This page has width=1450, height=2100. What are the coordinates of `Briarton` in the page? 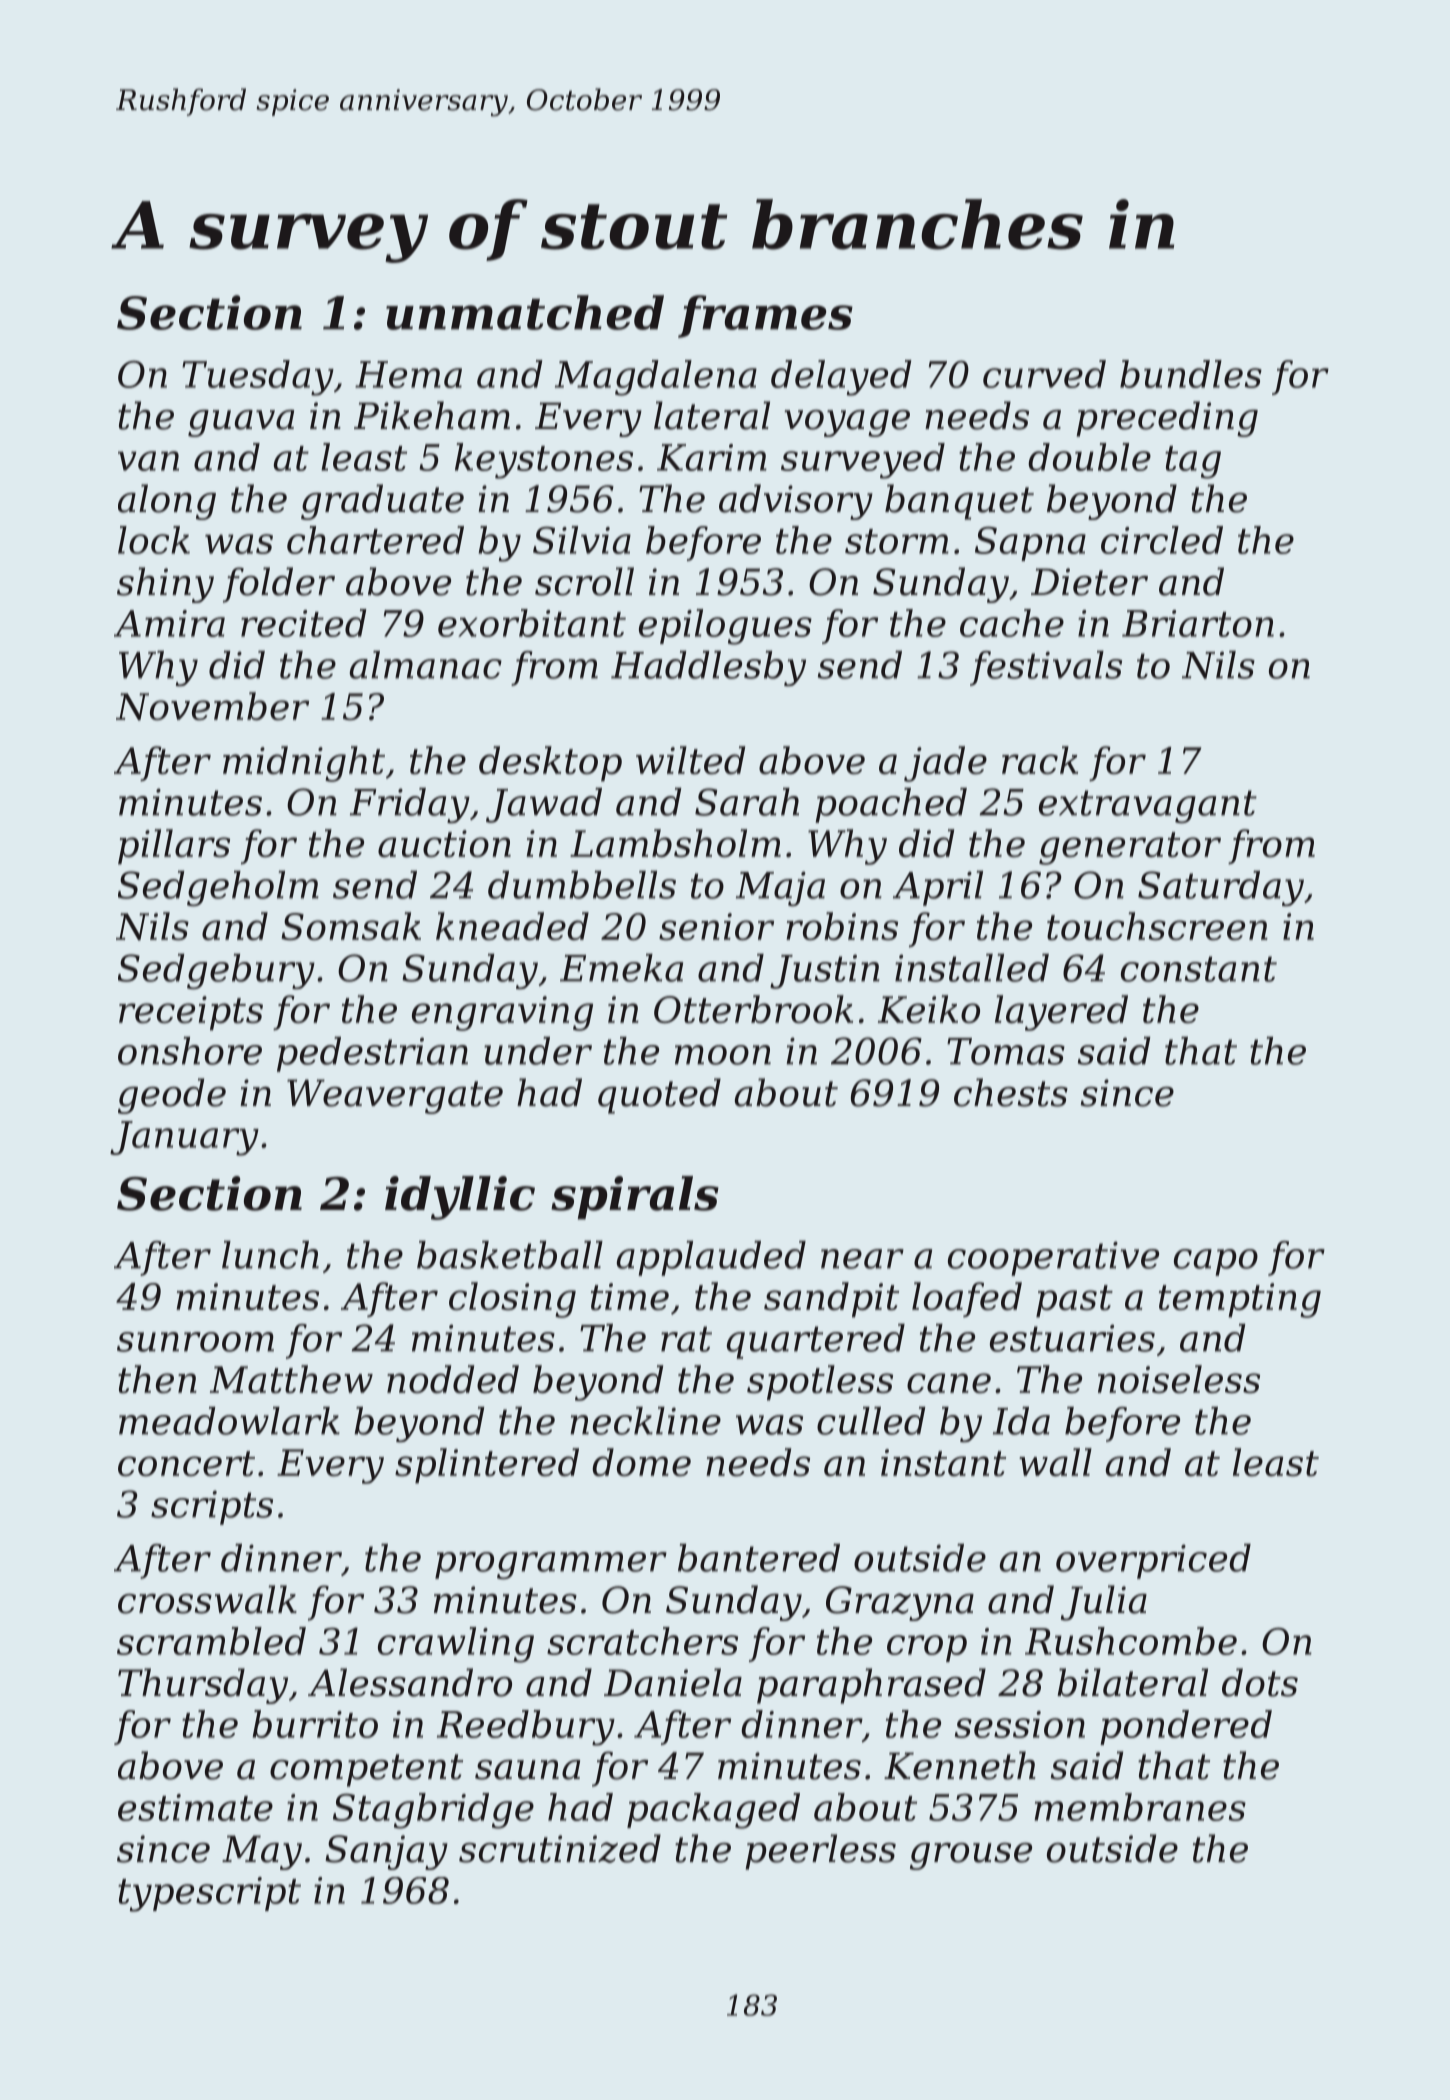 It's located at (1198, 623).
